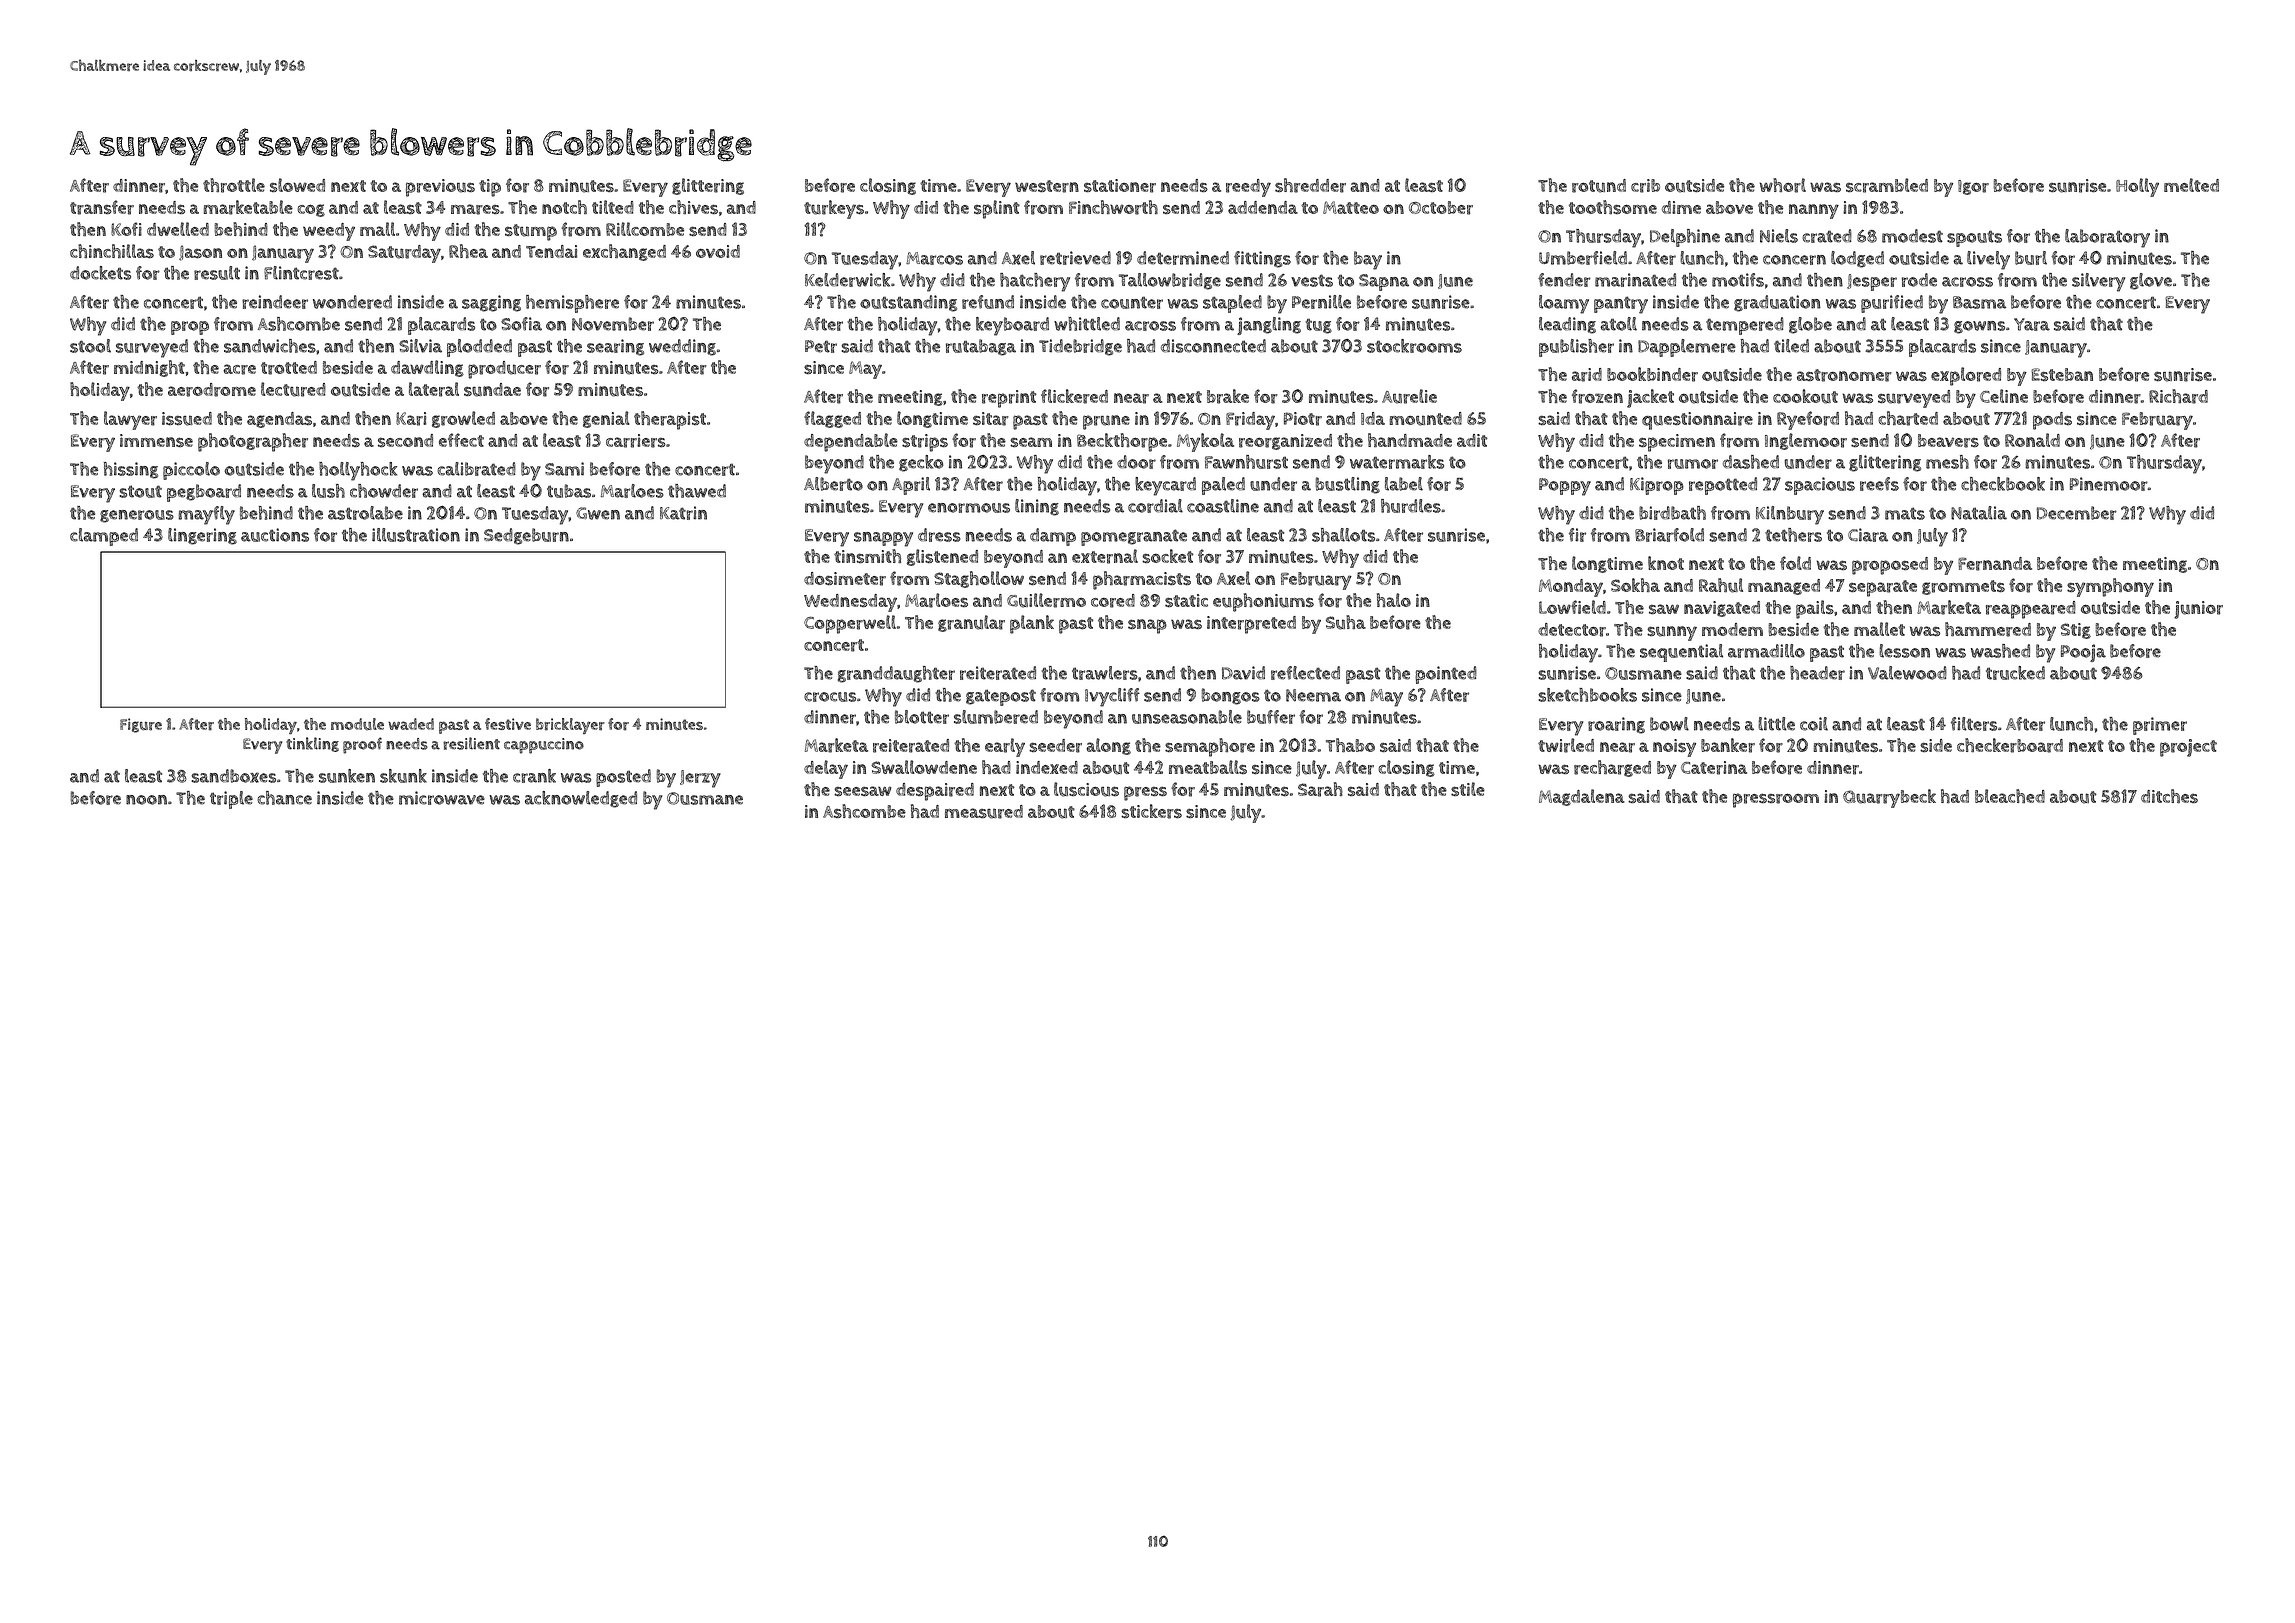  What do you see at coordinates (1320, 789) in the document?
I see `Sarah` at bounding box center [1320, 789].
